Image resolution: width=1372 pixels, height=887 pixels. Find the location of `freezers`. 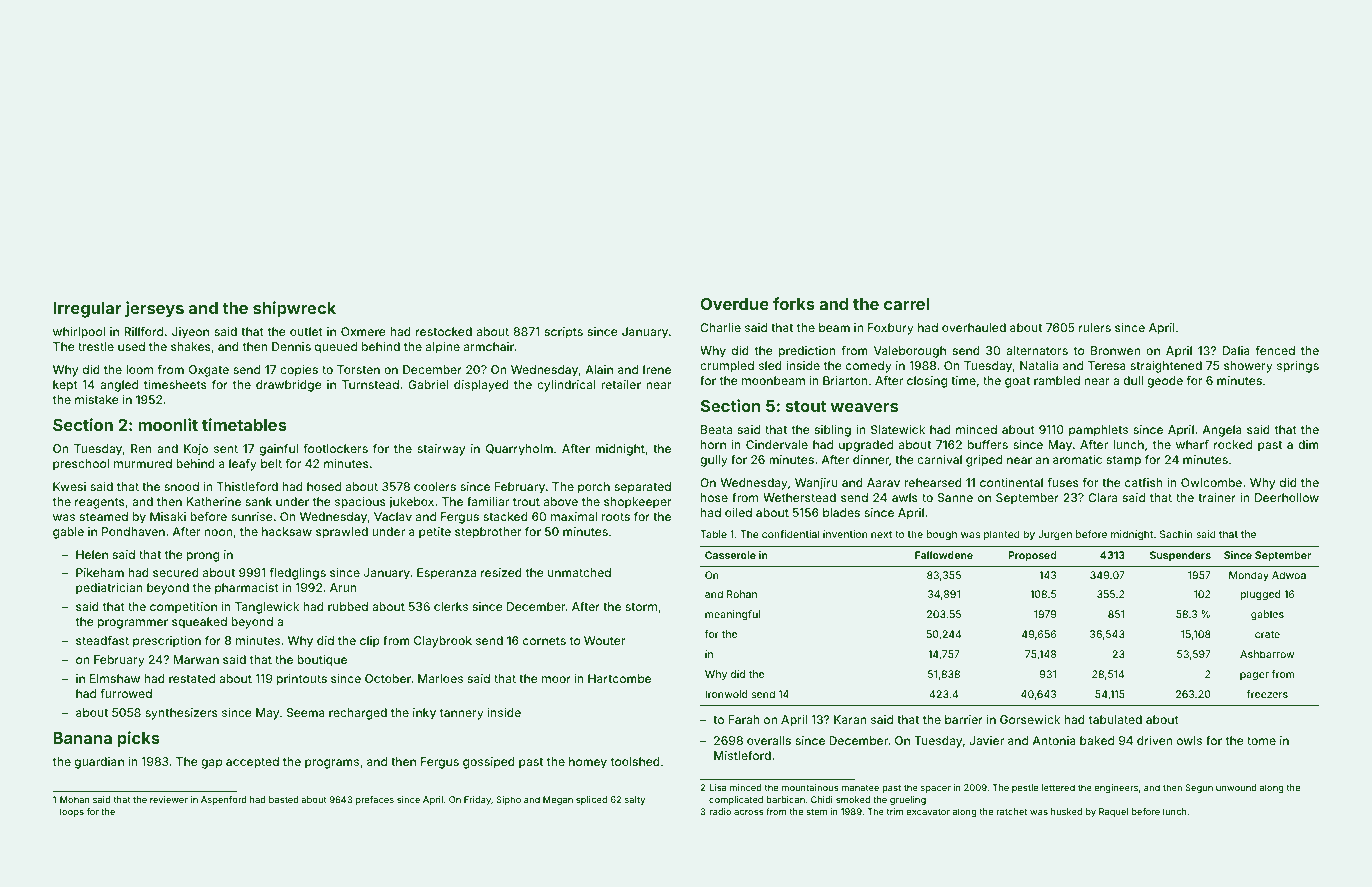

freezers is located at coordinates (1267, 694).
